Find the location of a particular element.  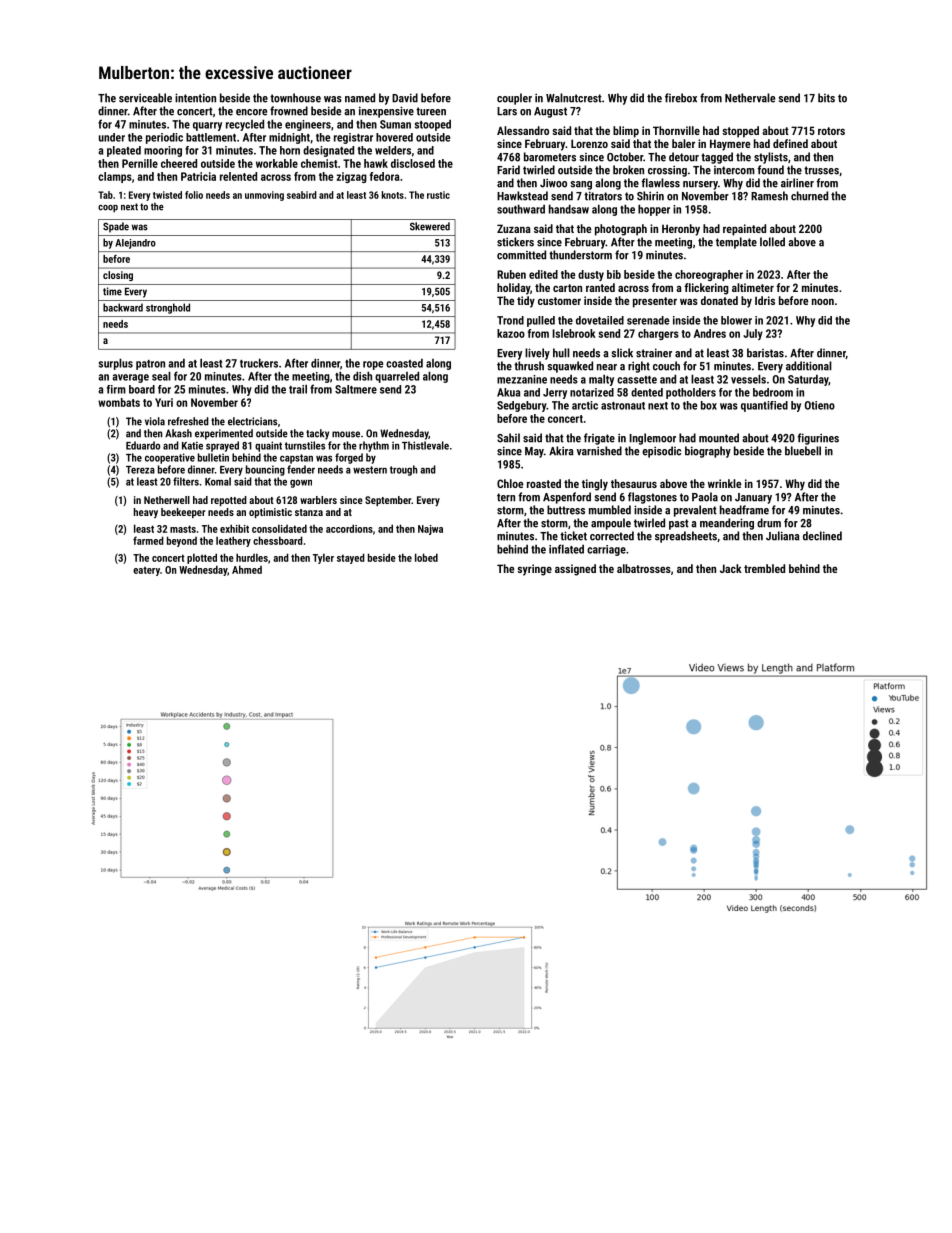

Shirin is located at coordinates (650, 196).
